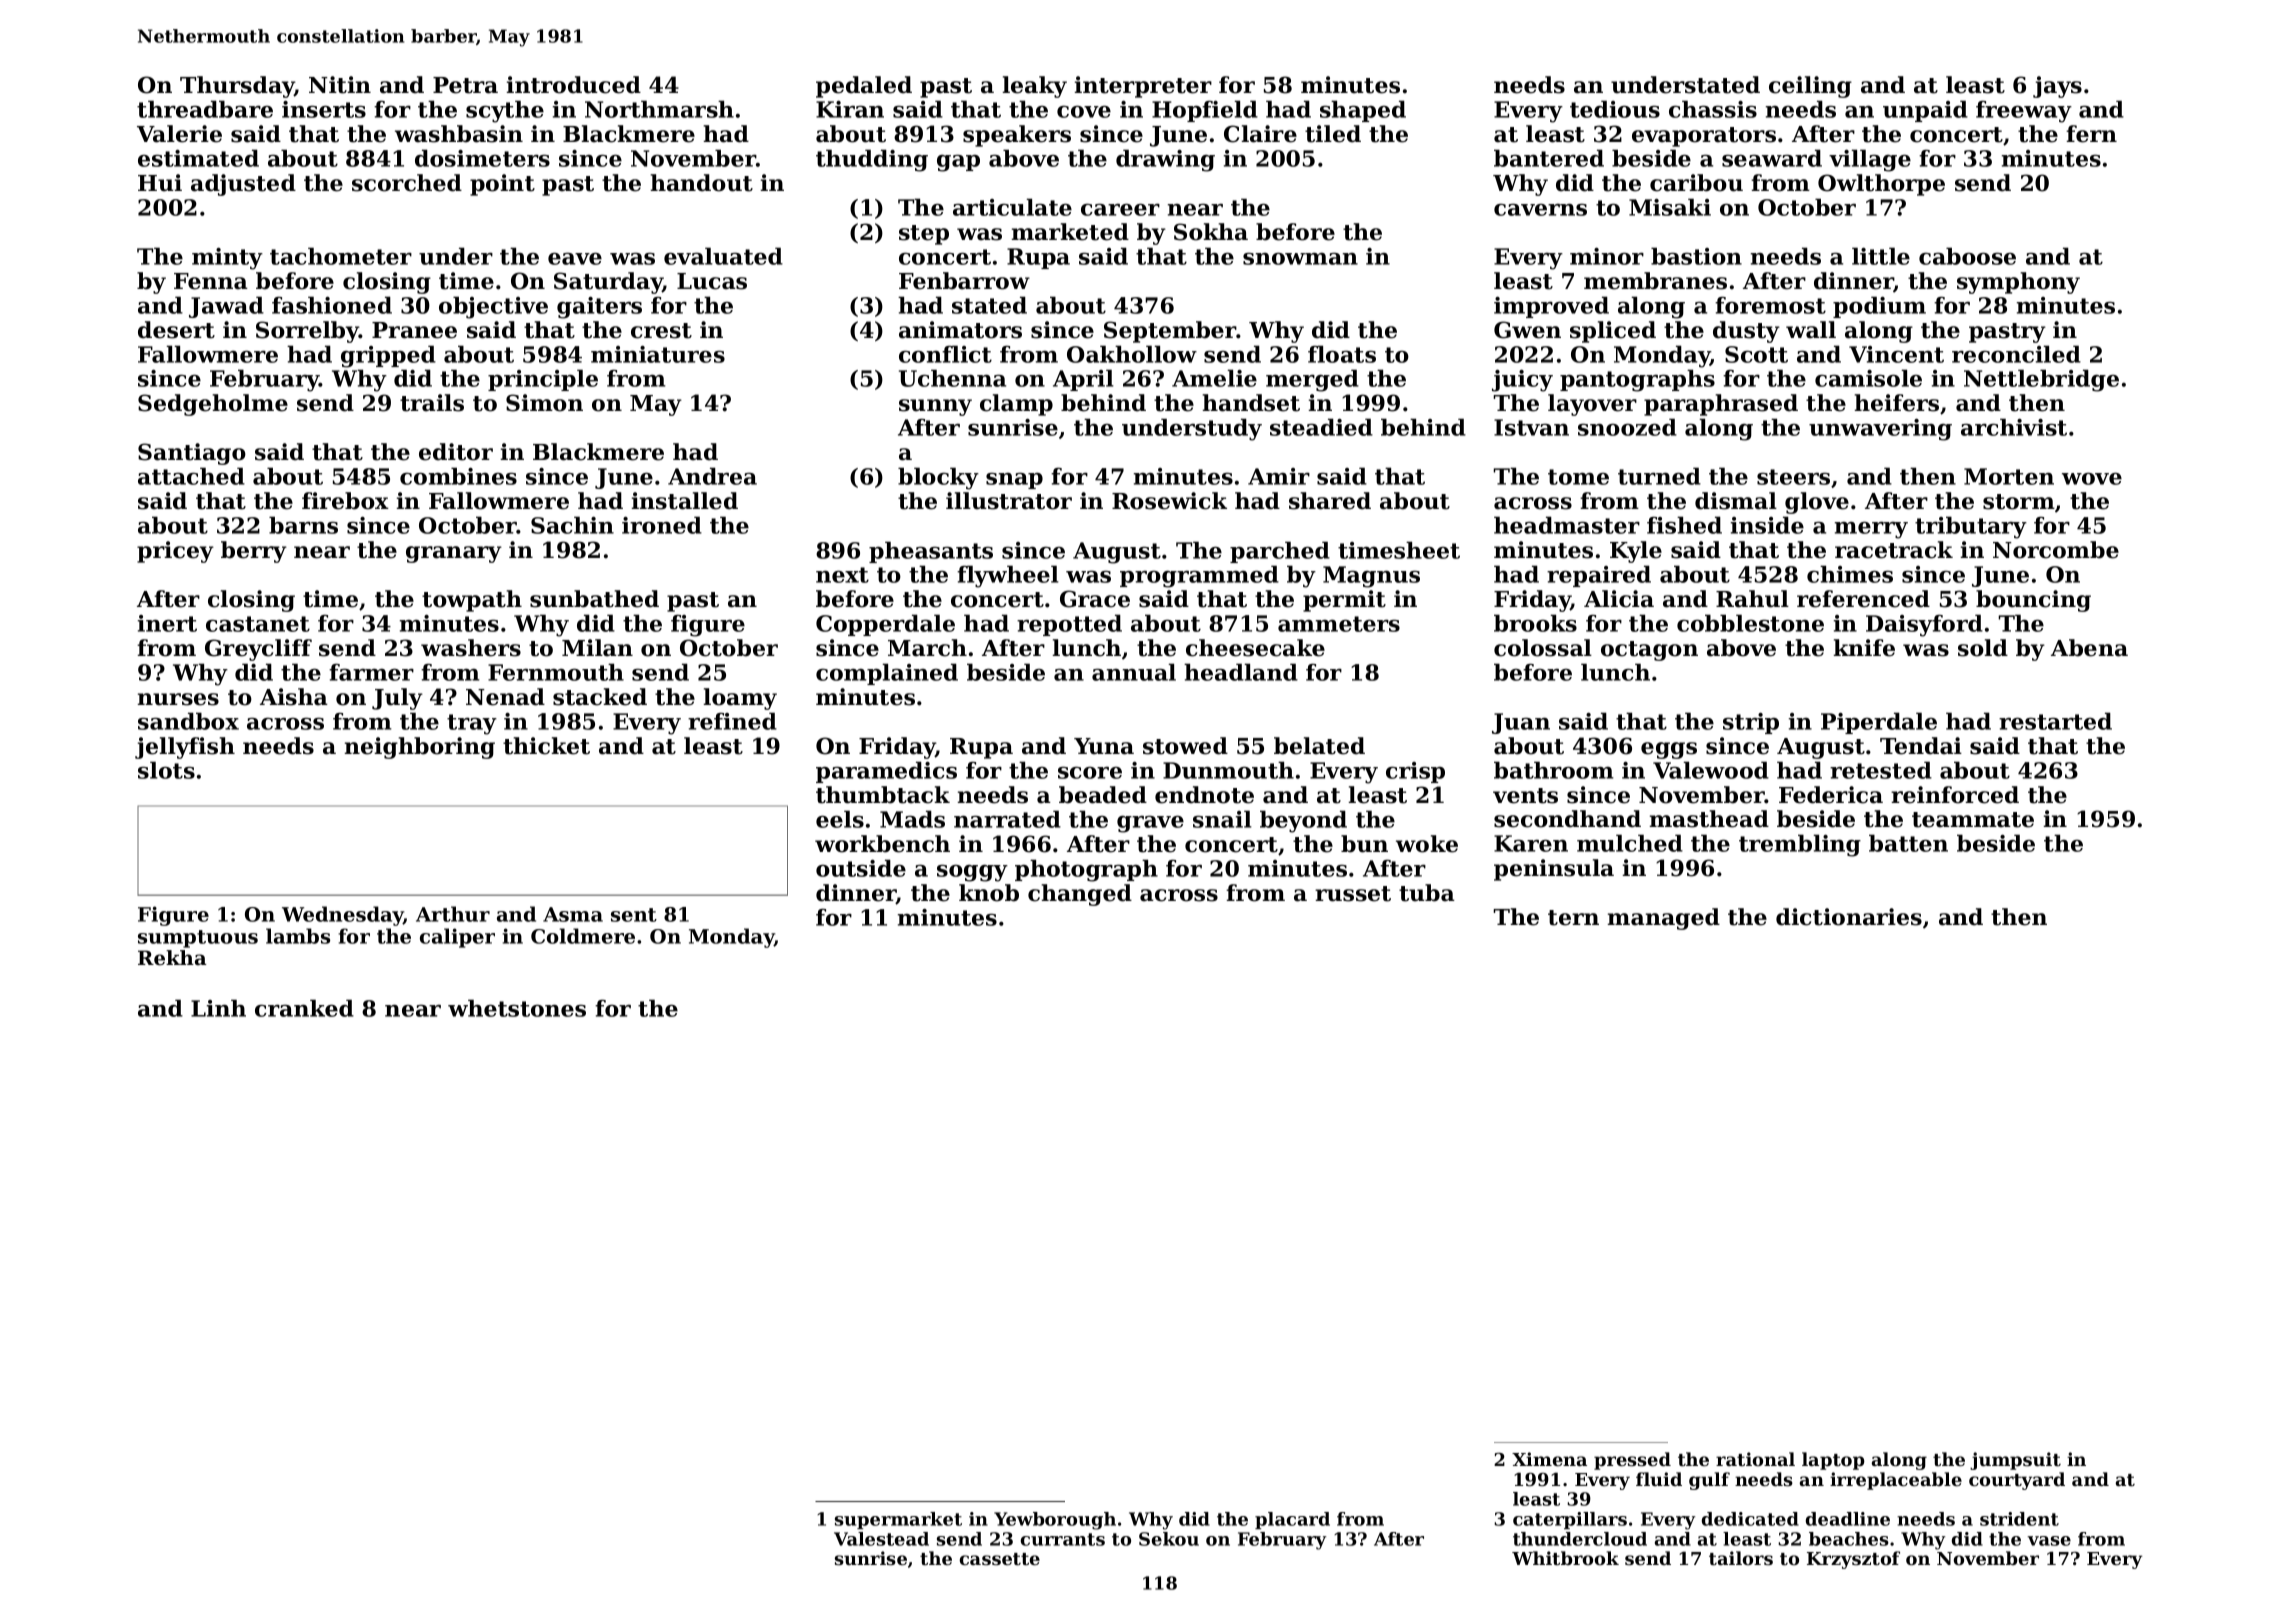 The image size is (2282, 1614). I want to click on permit, so click(1344, 601).
